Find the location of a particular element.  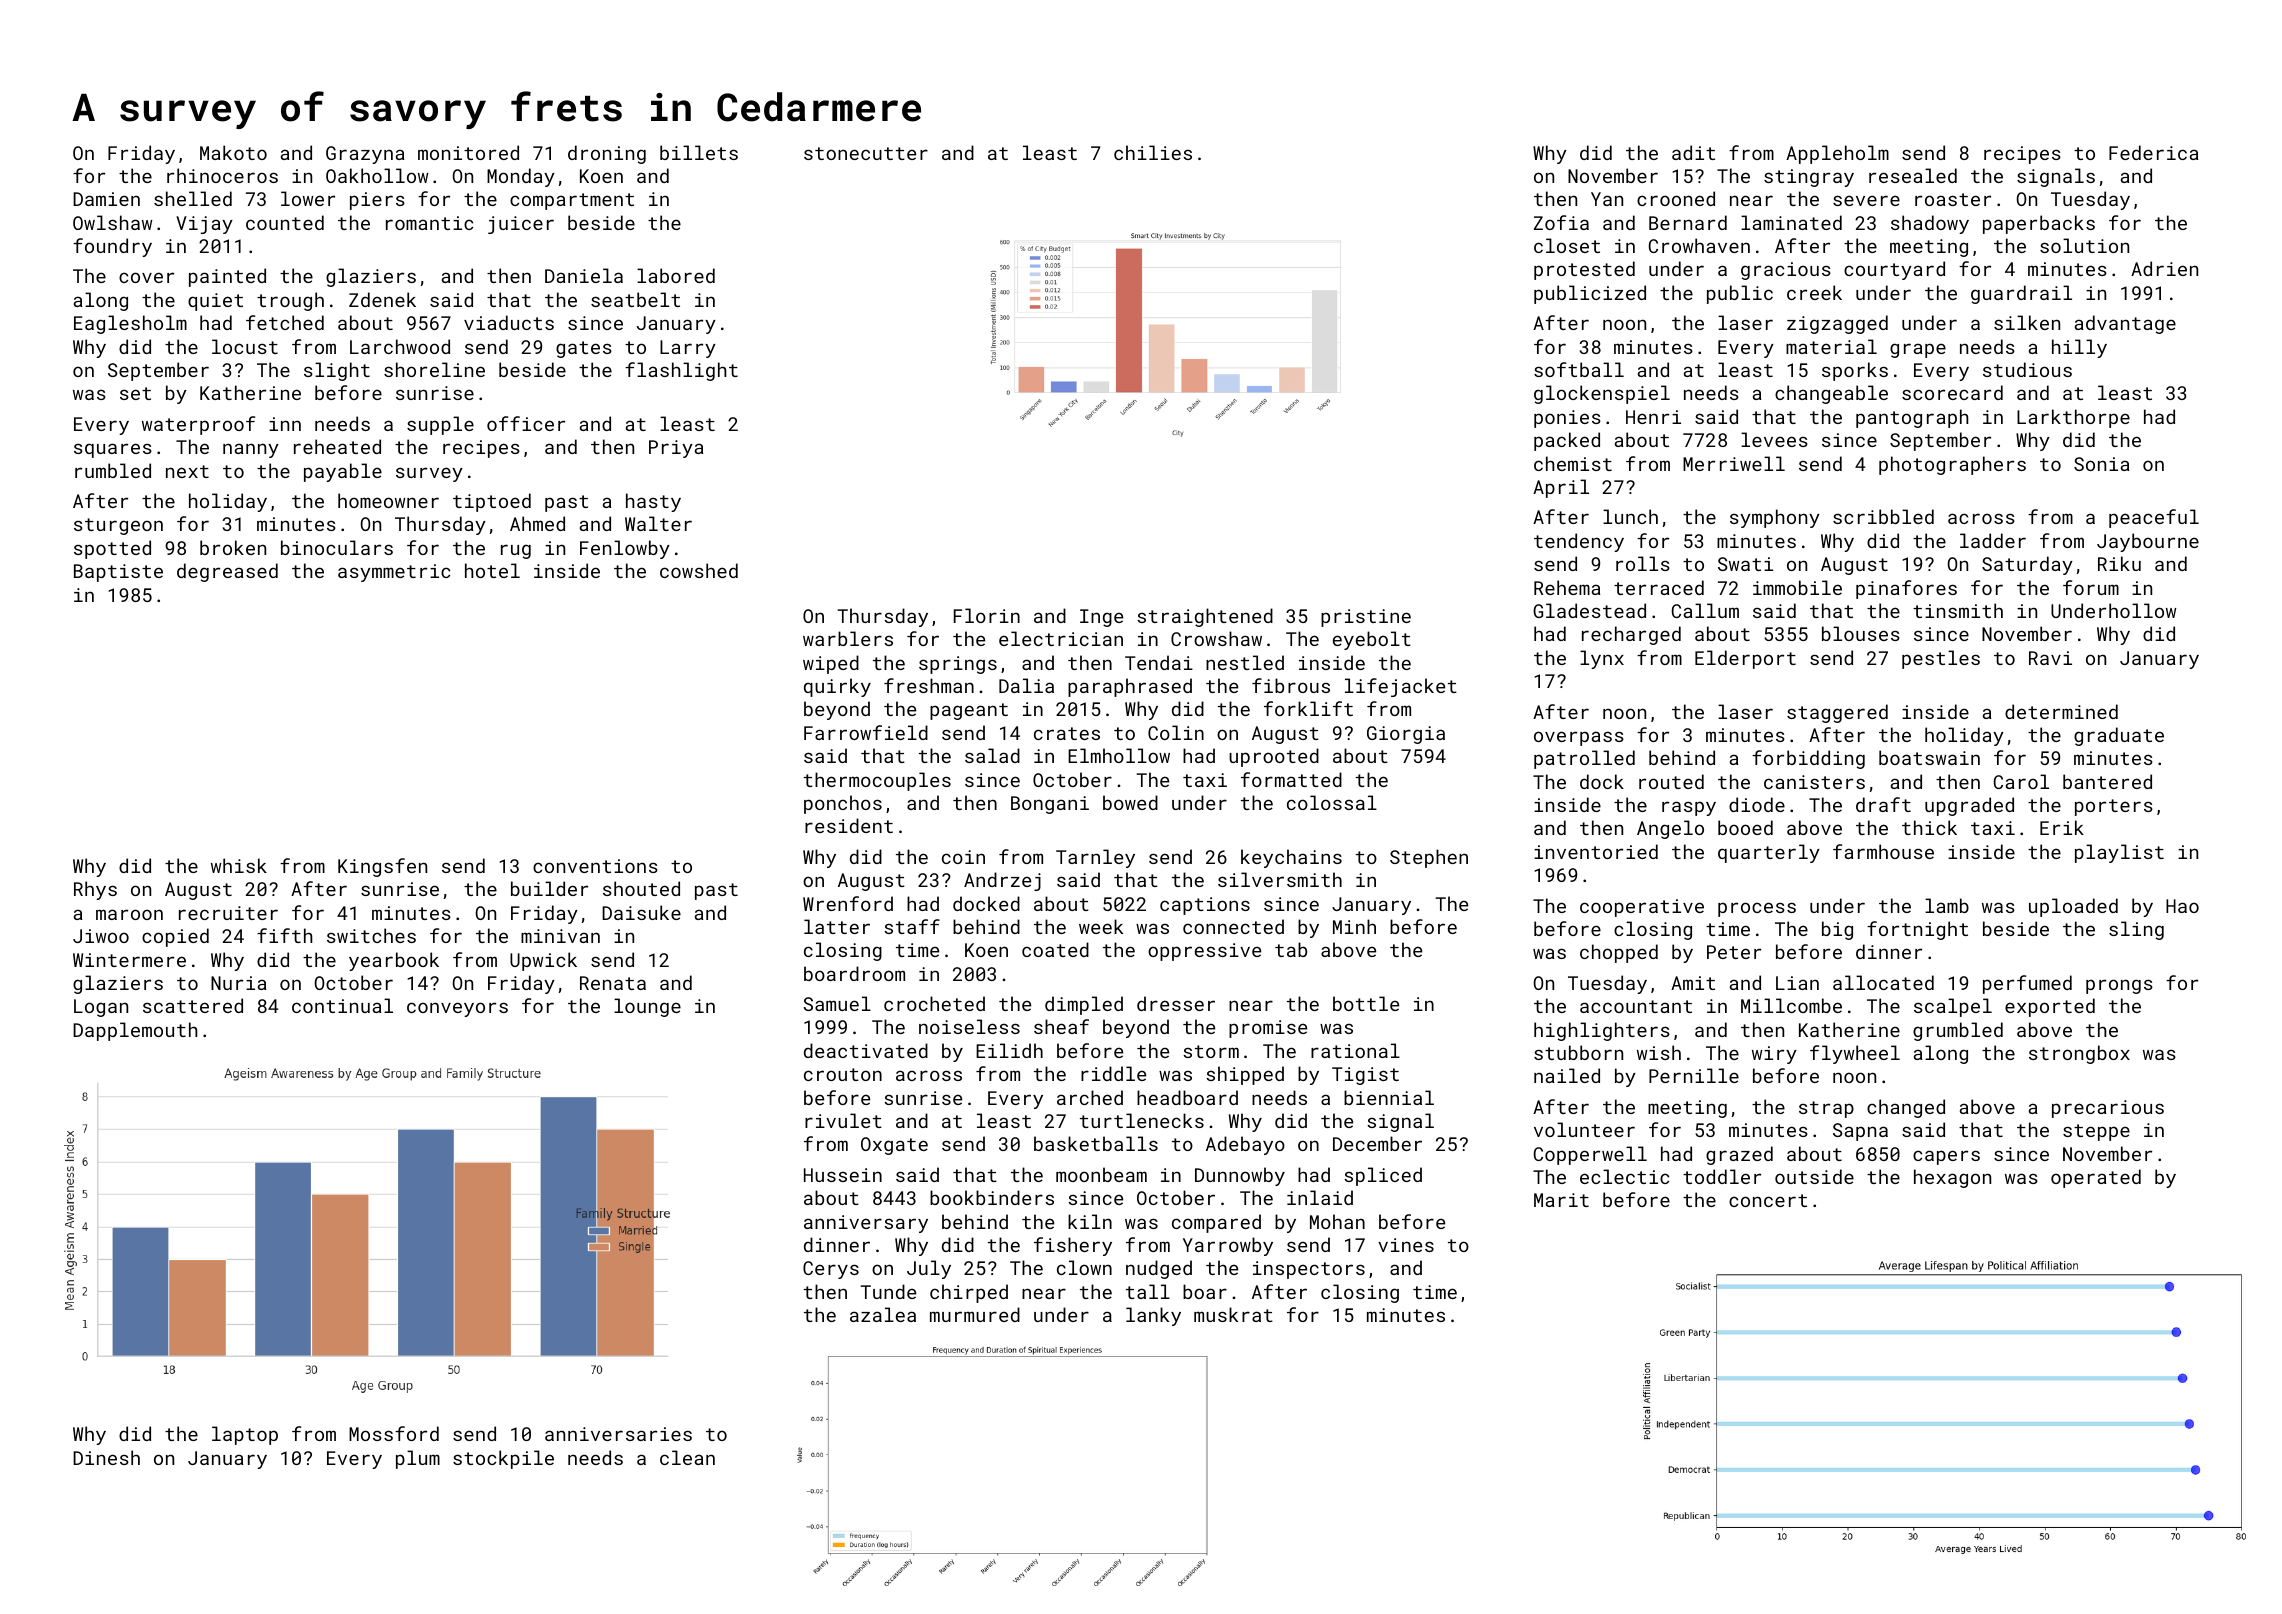

photographers is located at coordinates (1952, 465).
